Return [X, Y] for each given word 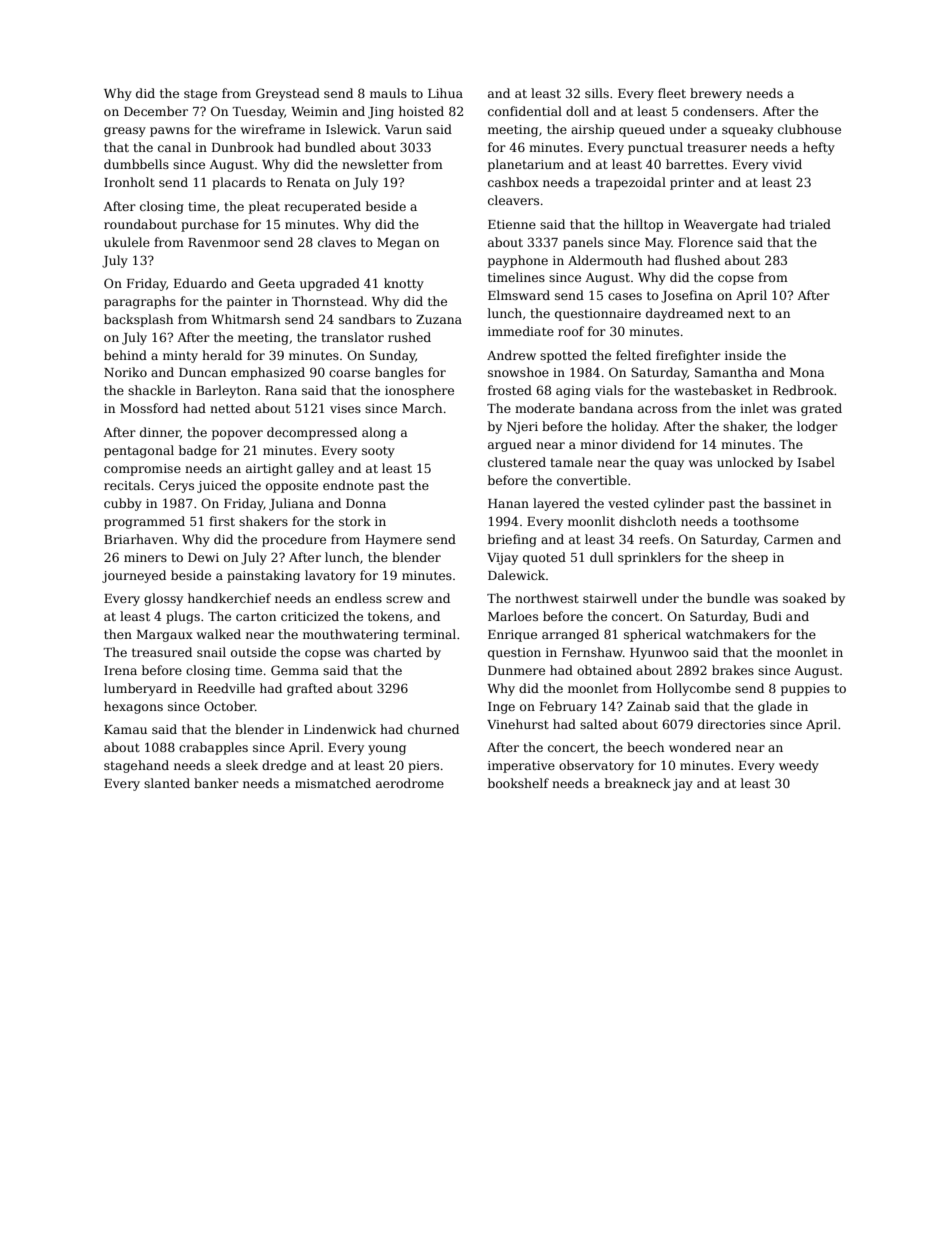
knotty [404, 284]
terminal [429, 634]
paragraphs [140, 302]
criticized [310, 616]
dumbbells [136, 164]
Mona [807, 372]
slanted [167, 783]
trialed [810, 224]
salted [599, 724]
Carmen [788, 539]
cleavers [513, 200]
